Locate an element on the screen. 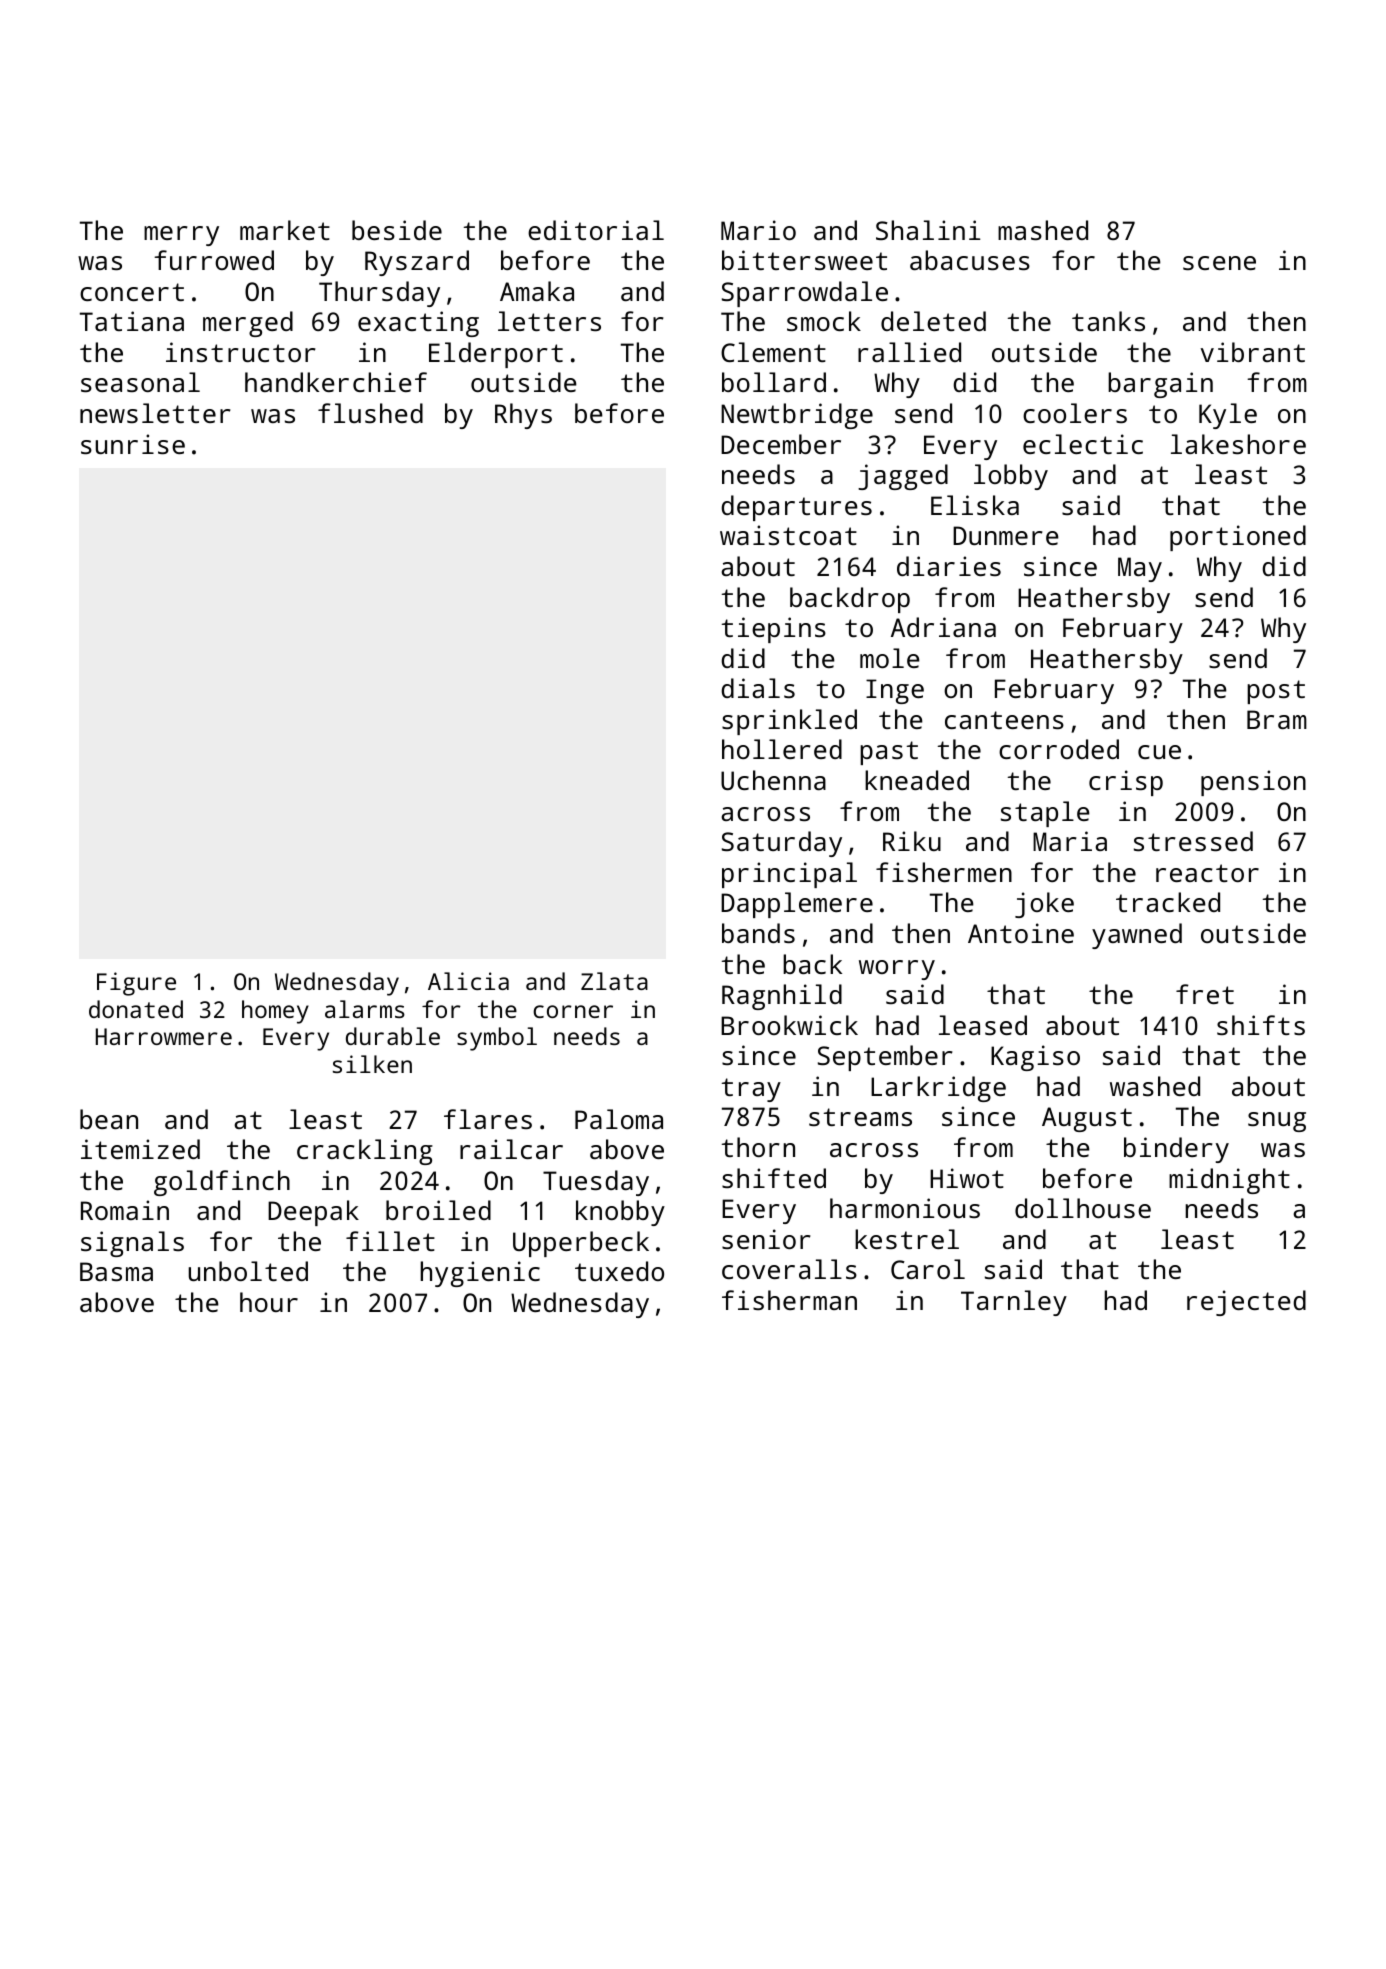  Figure is located at coordinates (136, 984).
